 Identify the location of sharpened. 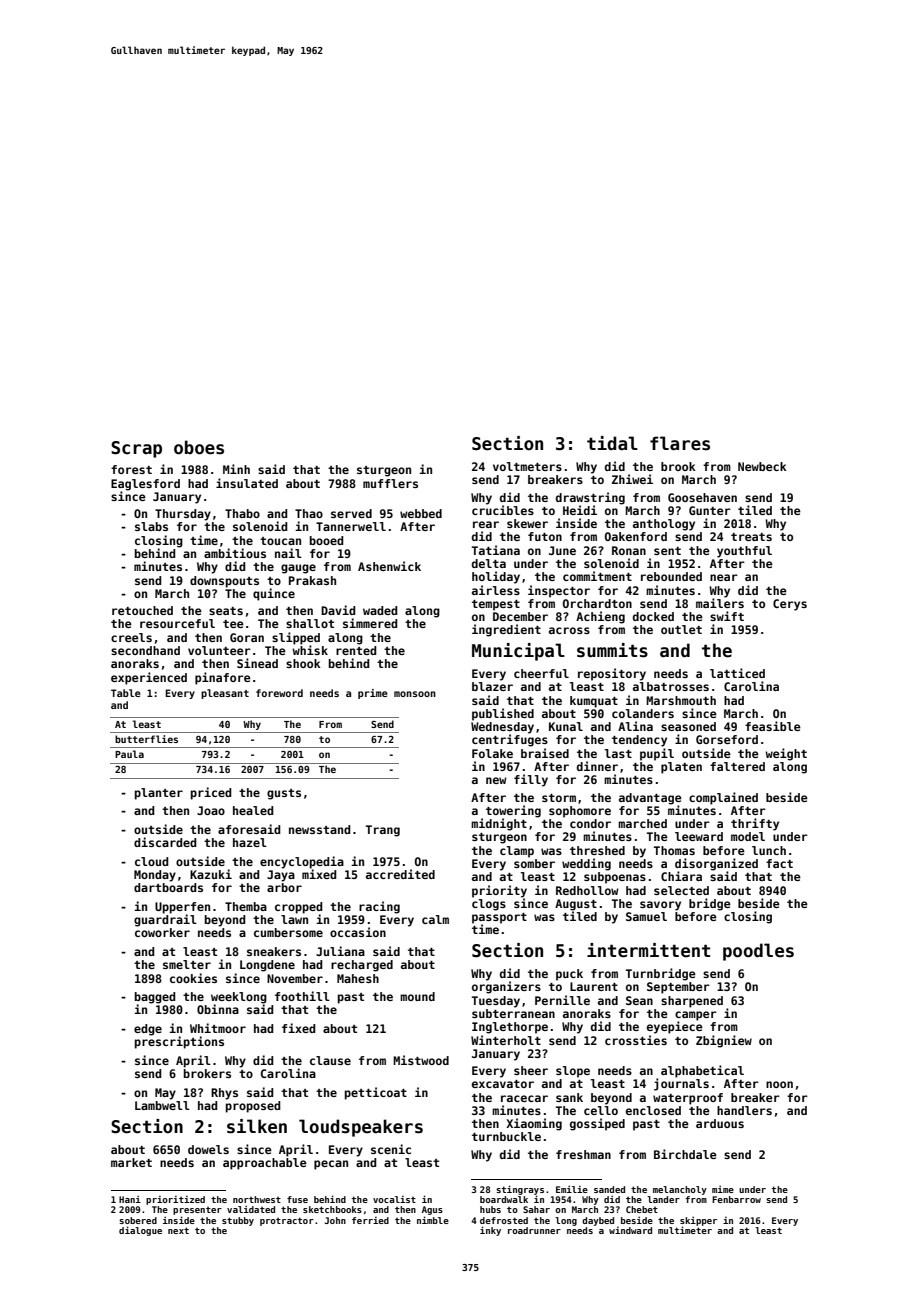
(692, 1002).
